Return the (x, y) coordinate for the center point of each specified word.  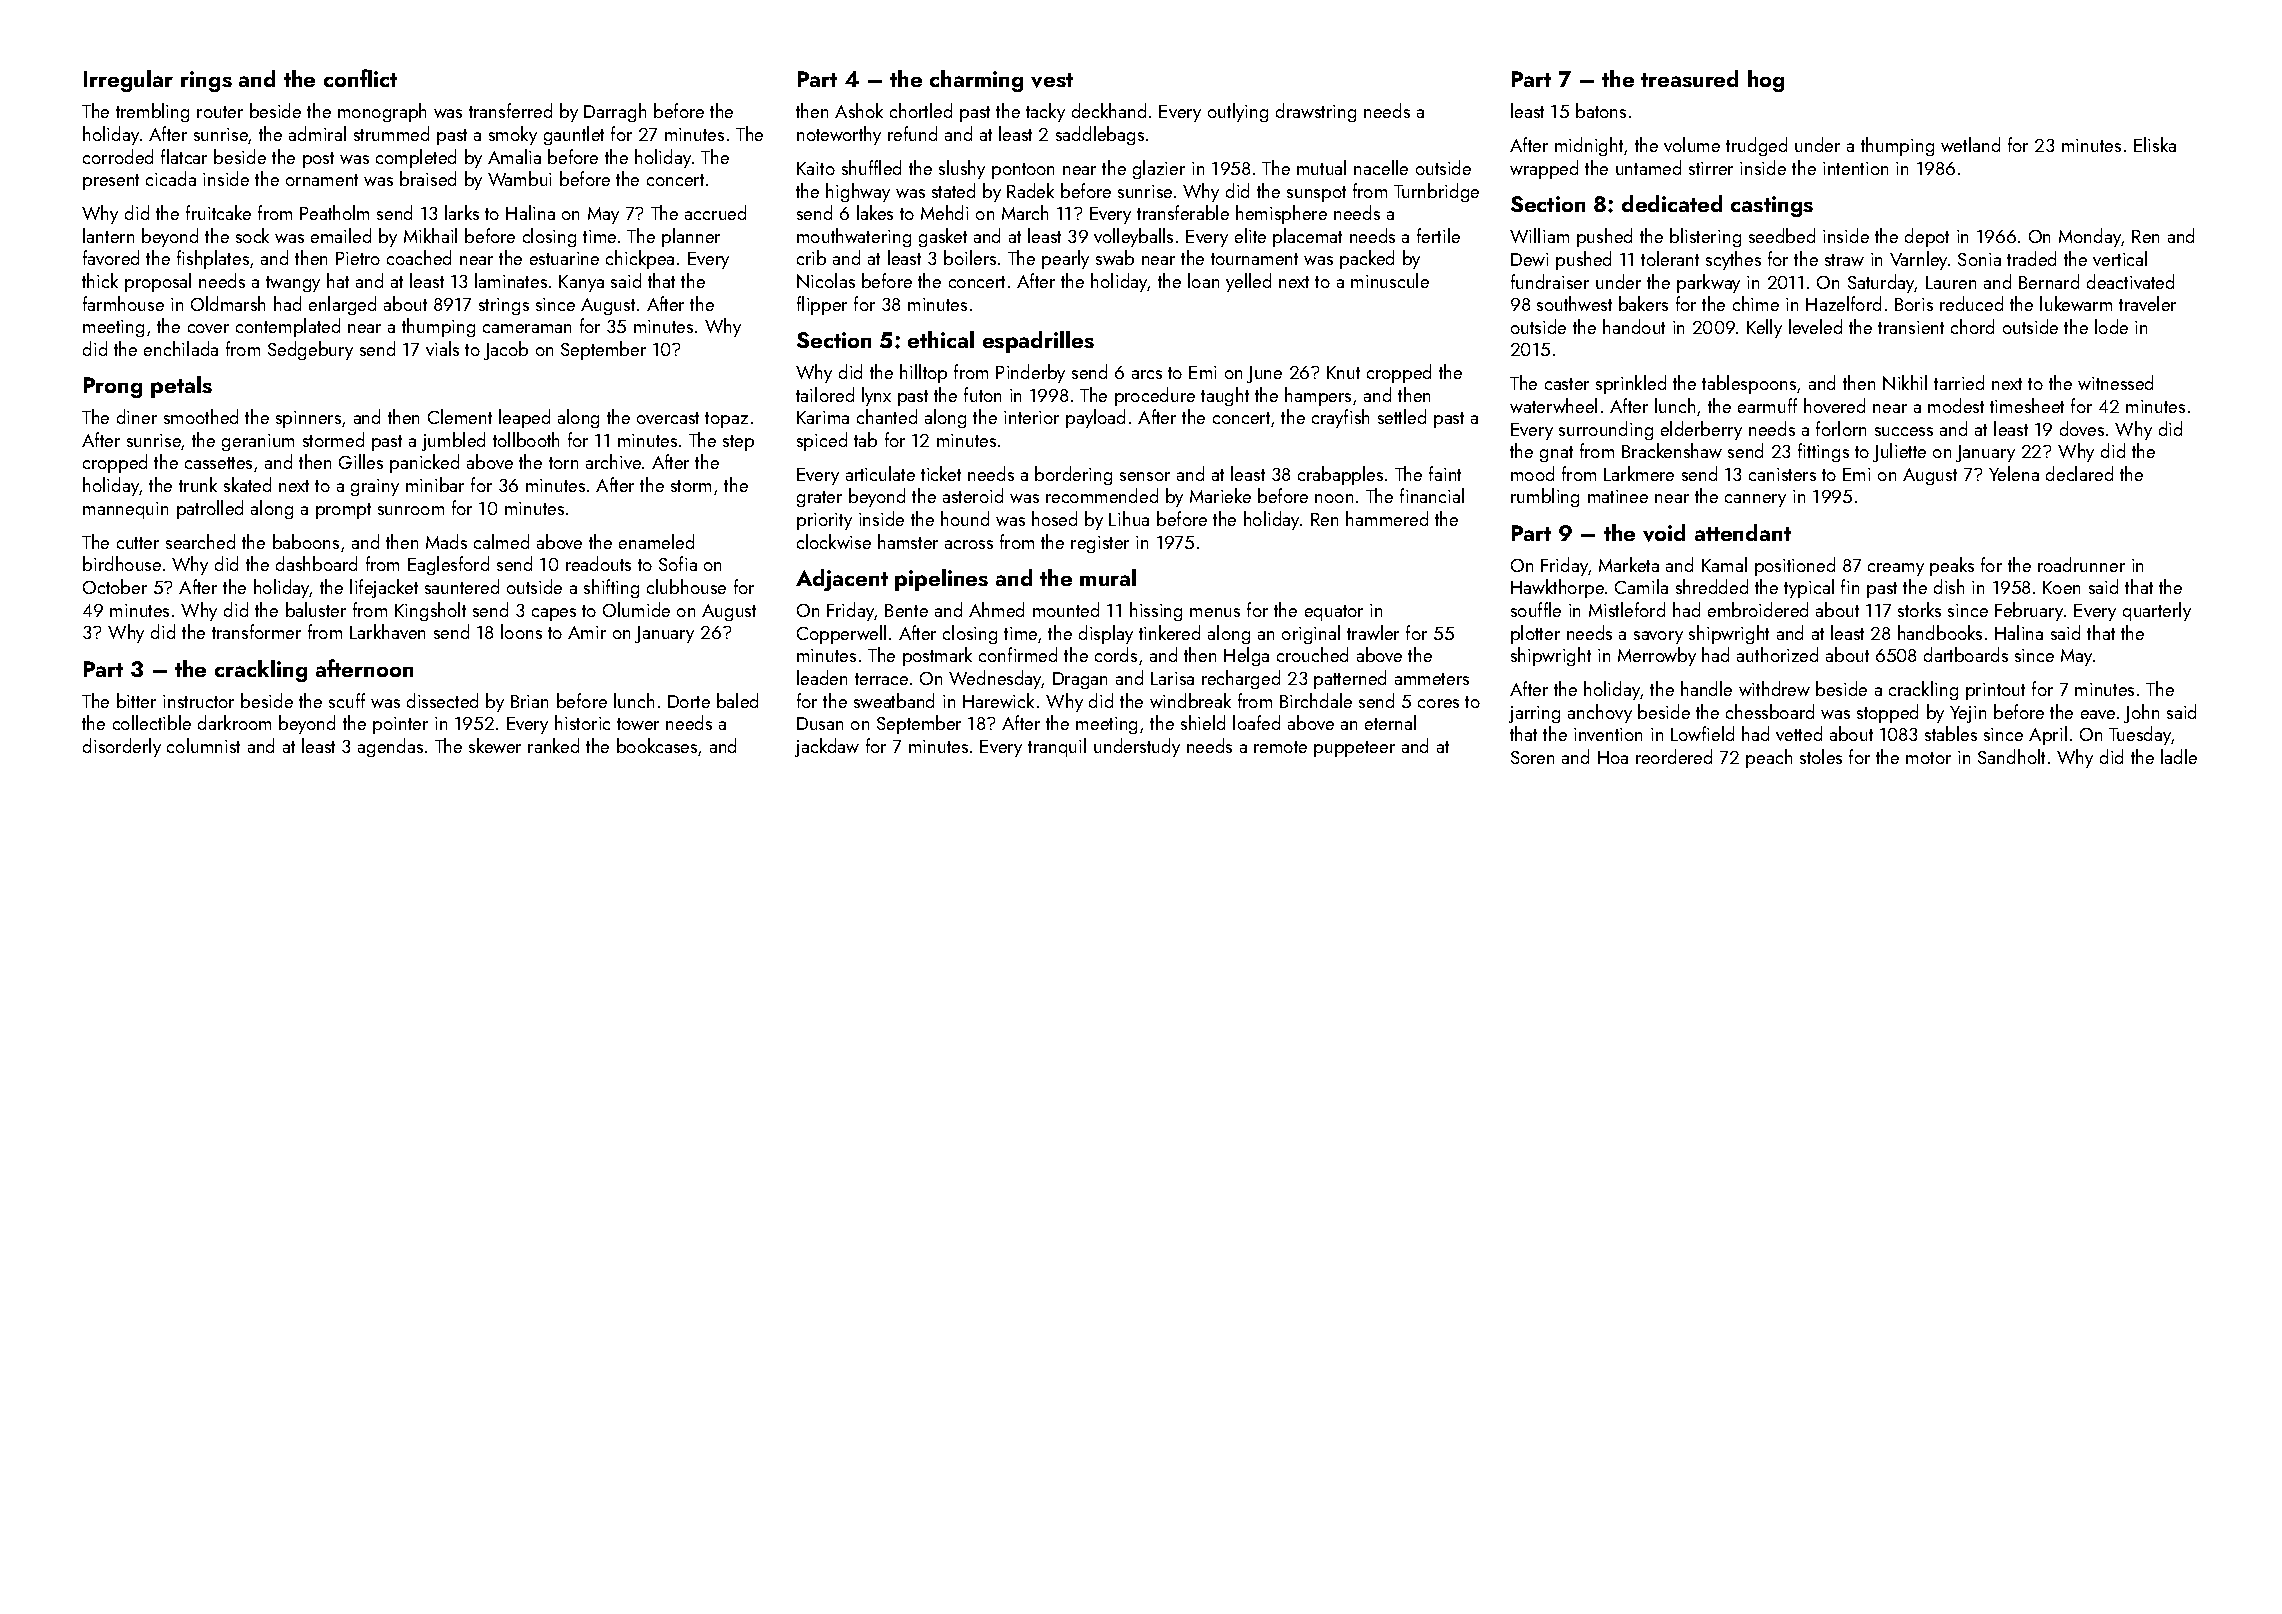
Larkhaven (387, 631)
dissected (442, 700)
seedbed (1782, 235)
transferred (510, 110)
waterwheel (1553, 405)
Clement (460, 416)
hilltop (923, 373)
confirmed (1018, 654)
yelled (1248, 282)
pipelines (941, 580)
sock (252, 235)
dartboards (1966, 654)
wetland (1970, 144)
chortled (921, 110)
